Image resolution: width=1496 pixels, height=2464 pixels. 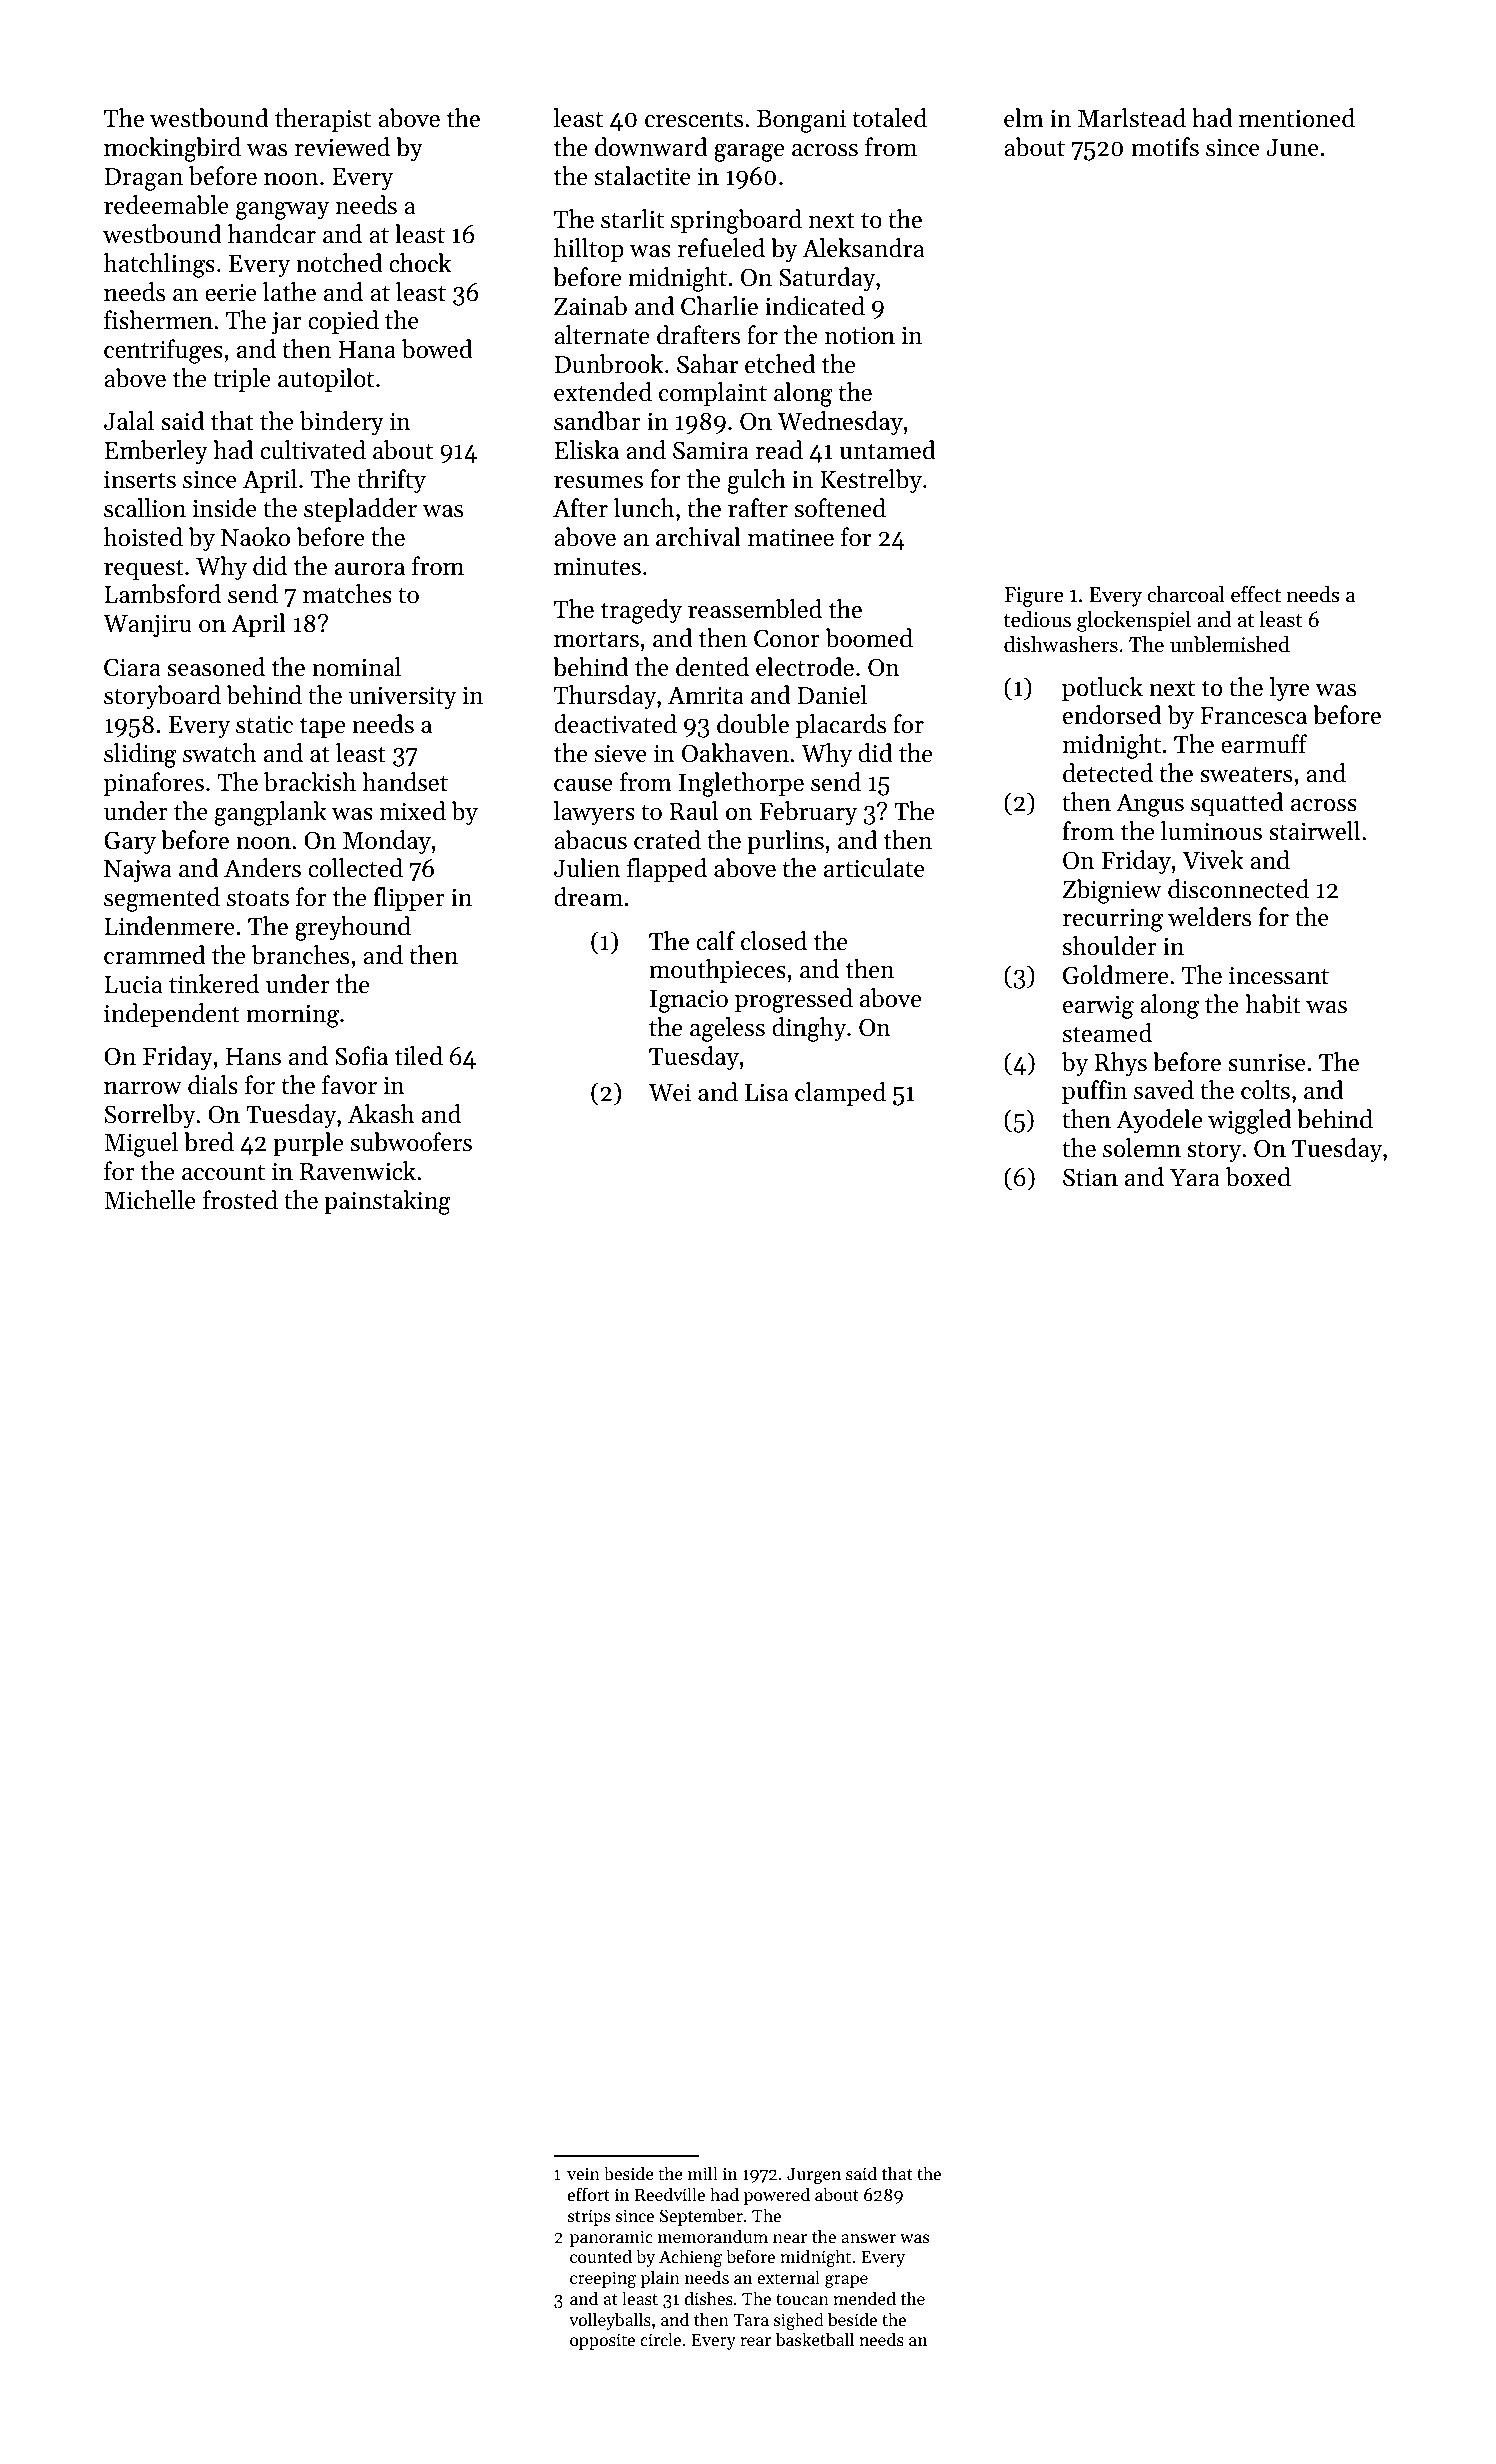 I want to click on Ciara, so click(x=132, y=667).
